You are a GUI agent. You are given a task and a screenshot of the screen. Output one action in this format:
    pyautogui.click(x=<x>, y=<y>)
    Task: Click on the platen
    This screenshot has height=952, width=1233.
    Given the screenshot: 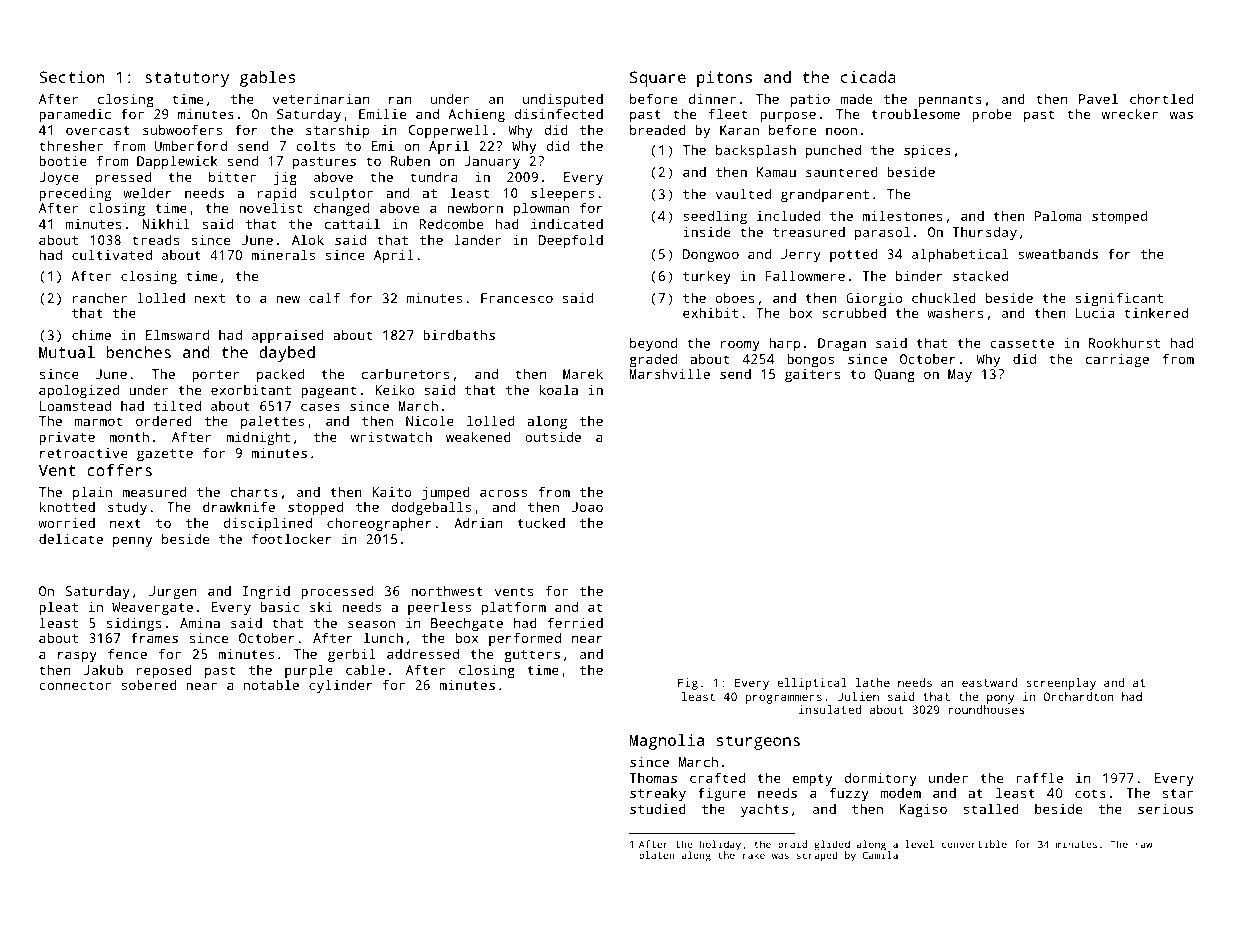 What is the action you would take?
    pyautogui.click(x=657, y=856)
